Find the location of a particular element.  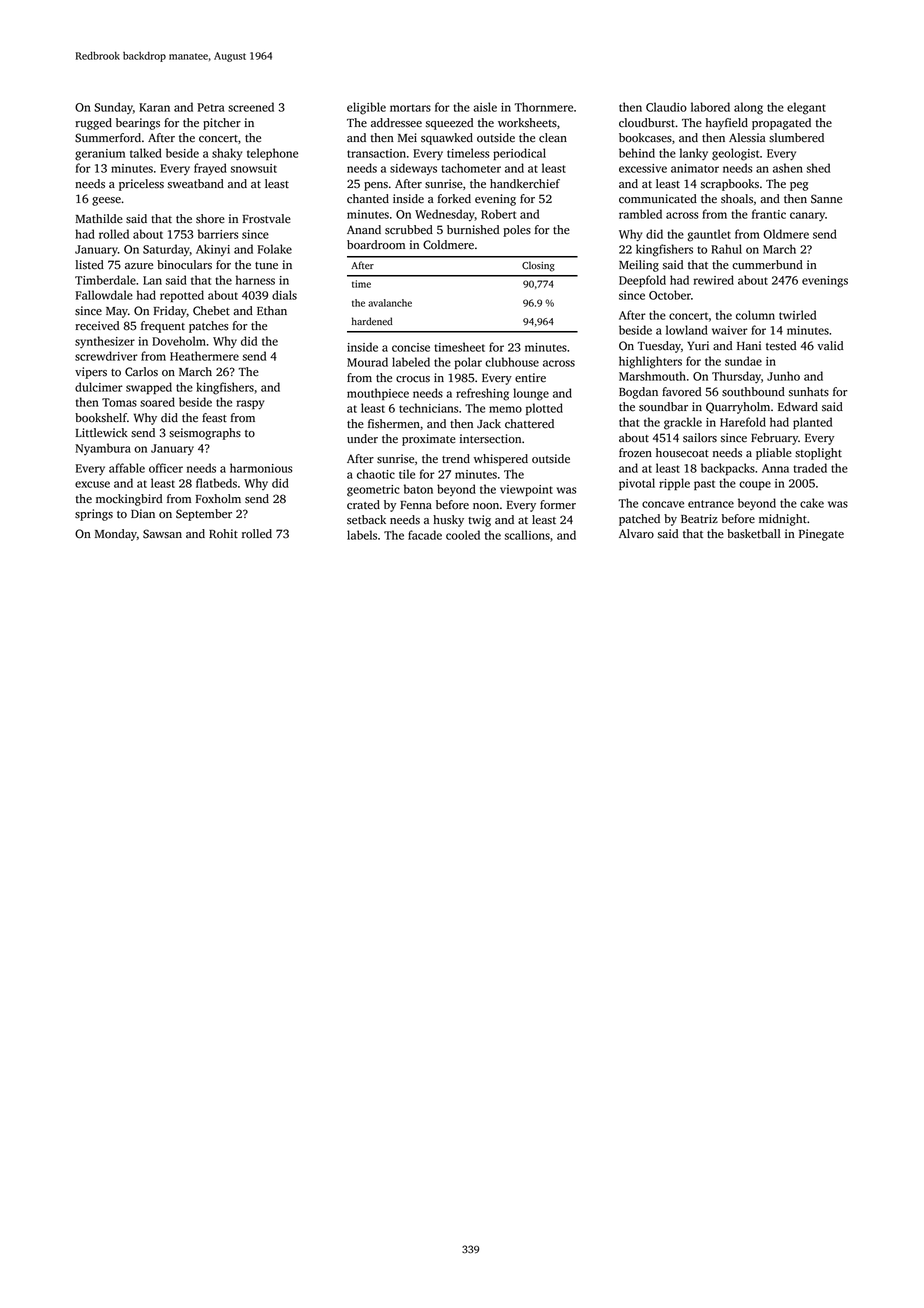

Claudio is located at coordinates (666, 107).
